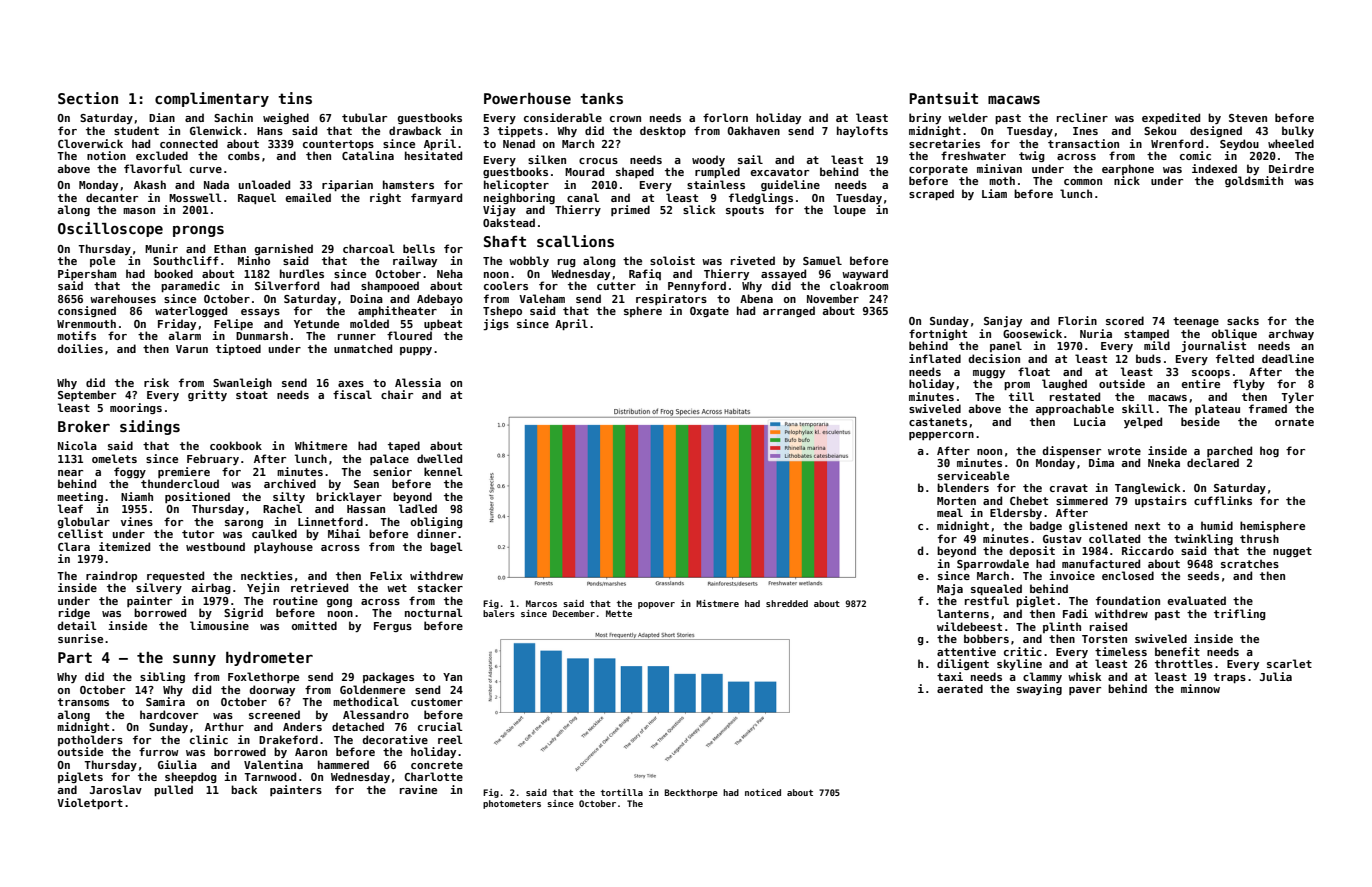 Image resolution: width=1372 pixels, height=887 pixels. Describe the element at coordinates (290, 483) in the page. I see `archived` at that location.
